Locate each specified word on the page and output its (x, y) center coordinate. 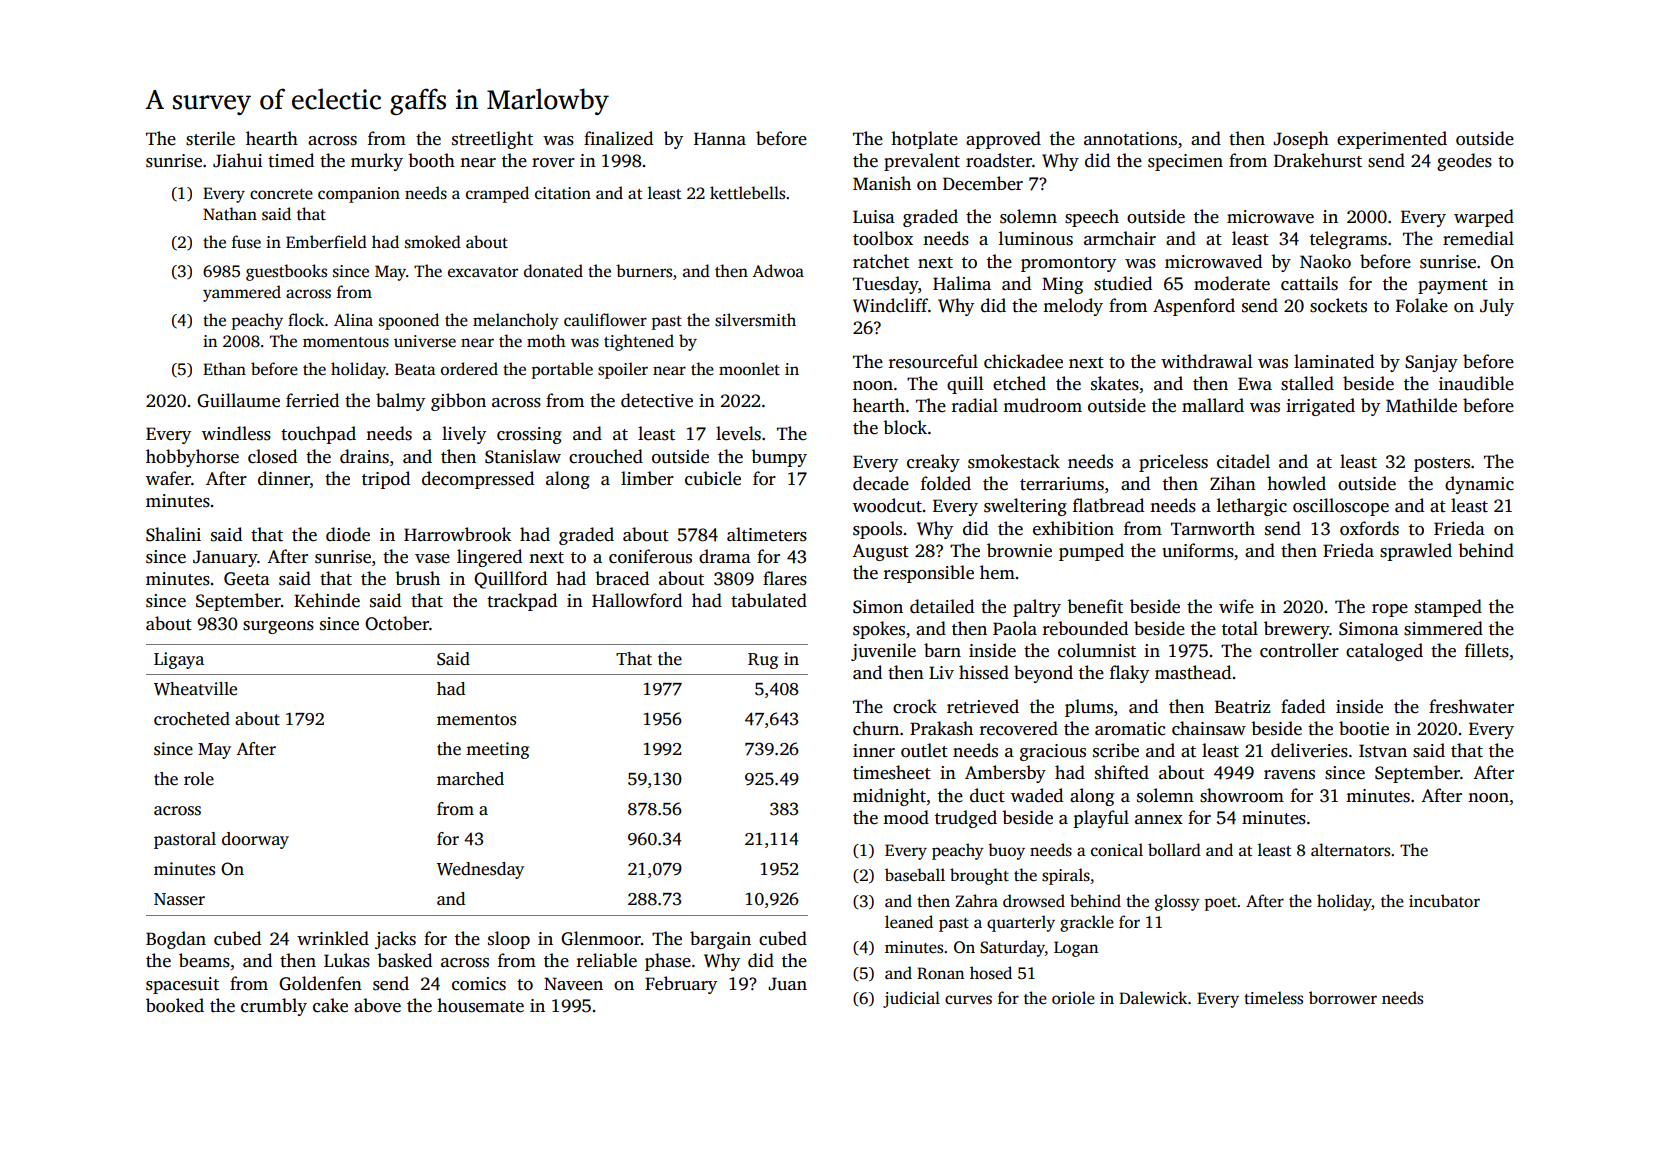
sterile (210, 138)
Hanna (720, 138)
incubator (1444, 901)
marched (470, 779)
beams (204, 960)
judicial (911, 999)
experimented (1392, 140)
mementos (476, 720)
